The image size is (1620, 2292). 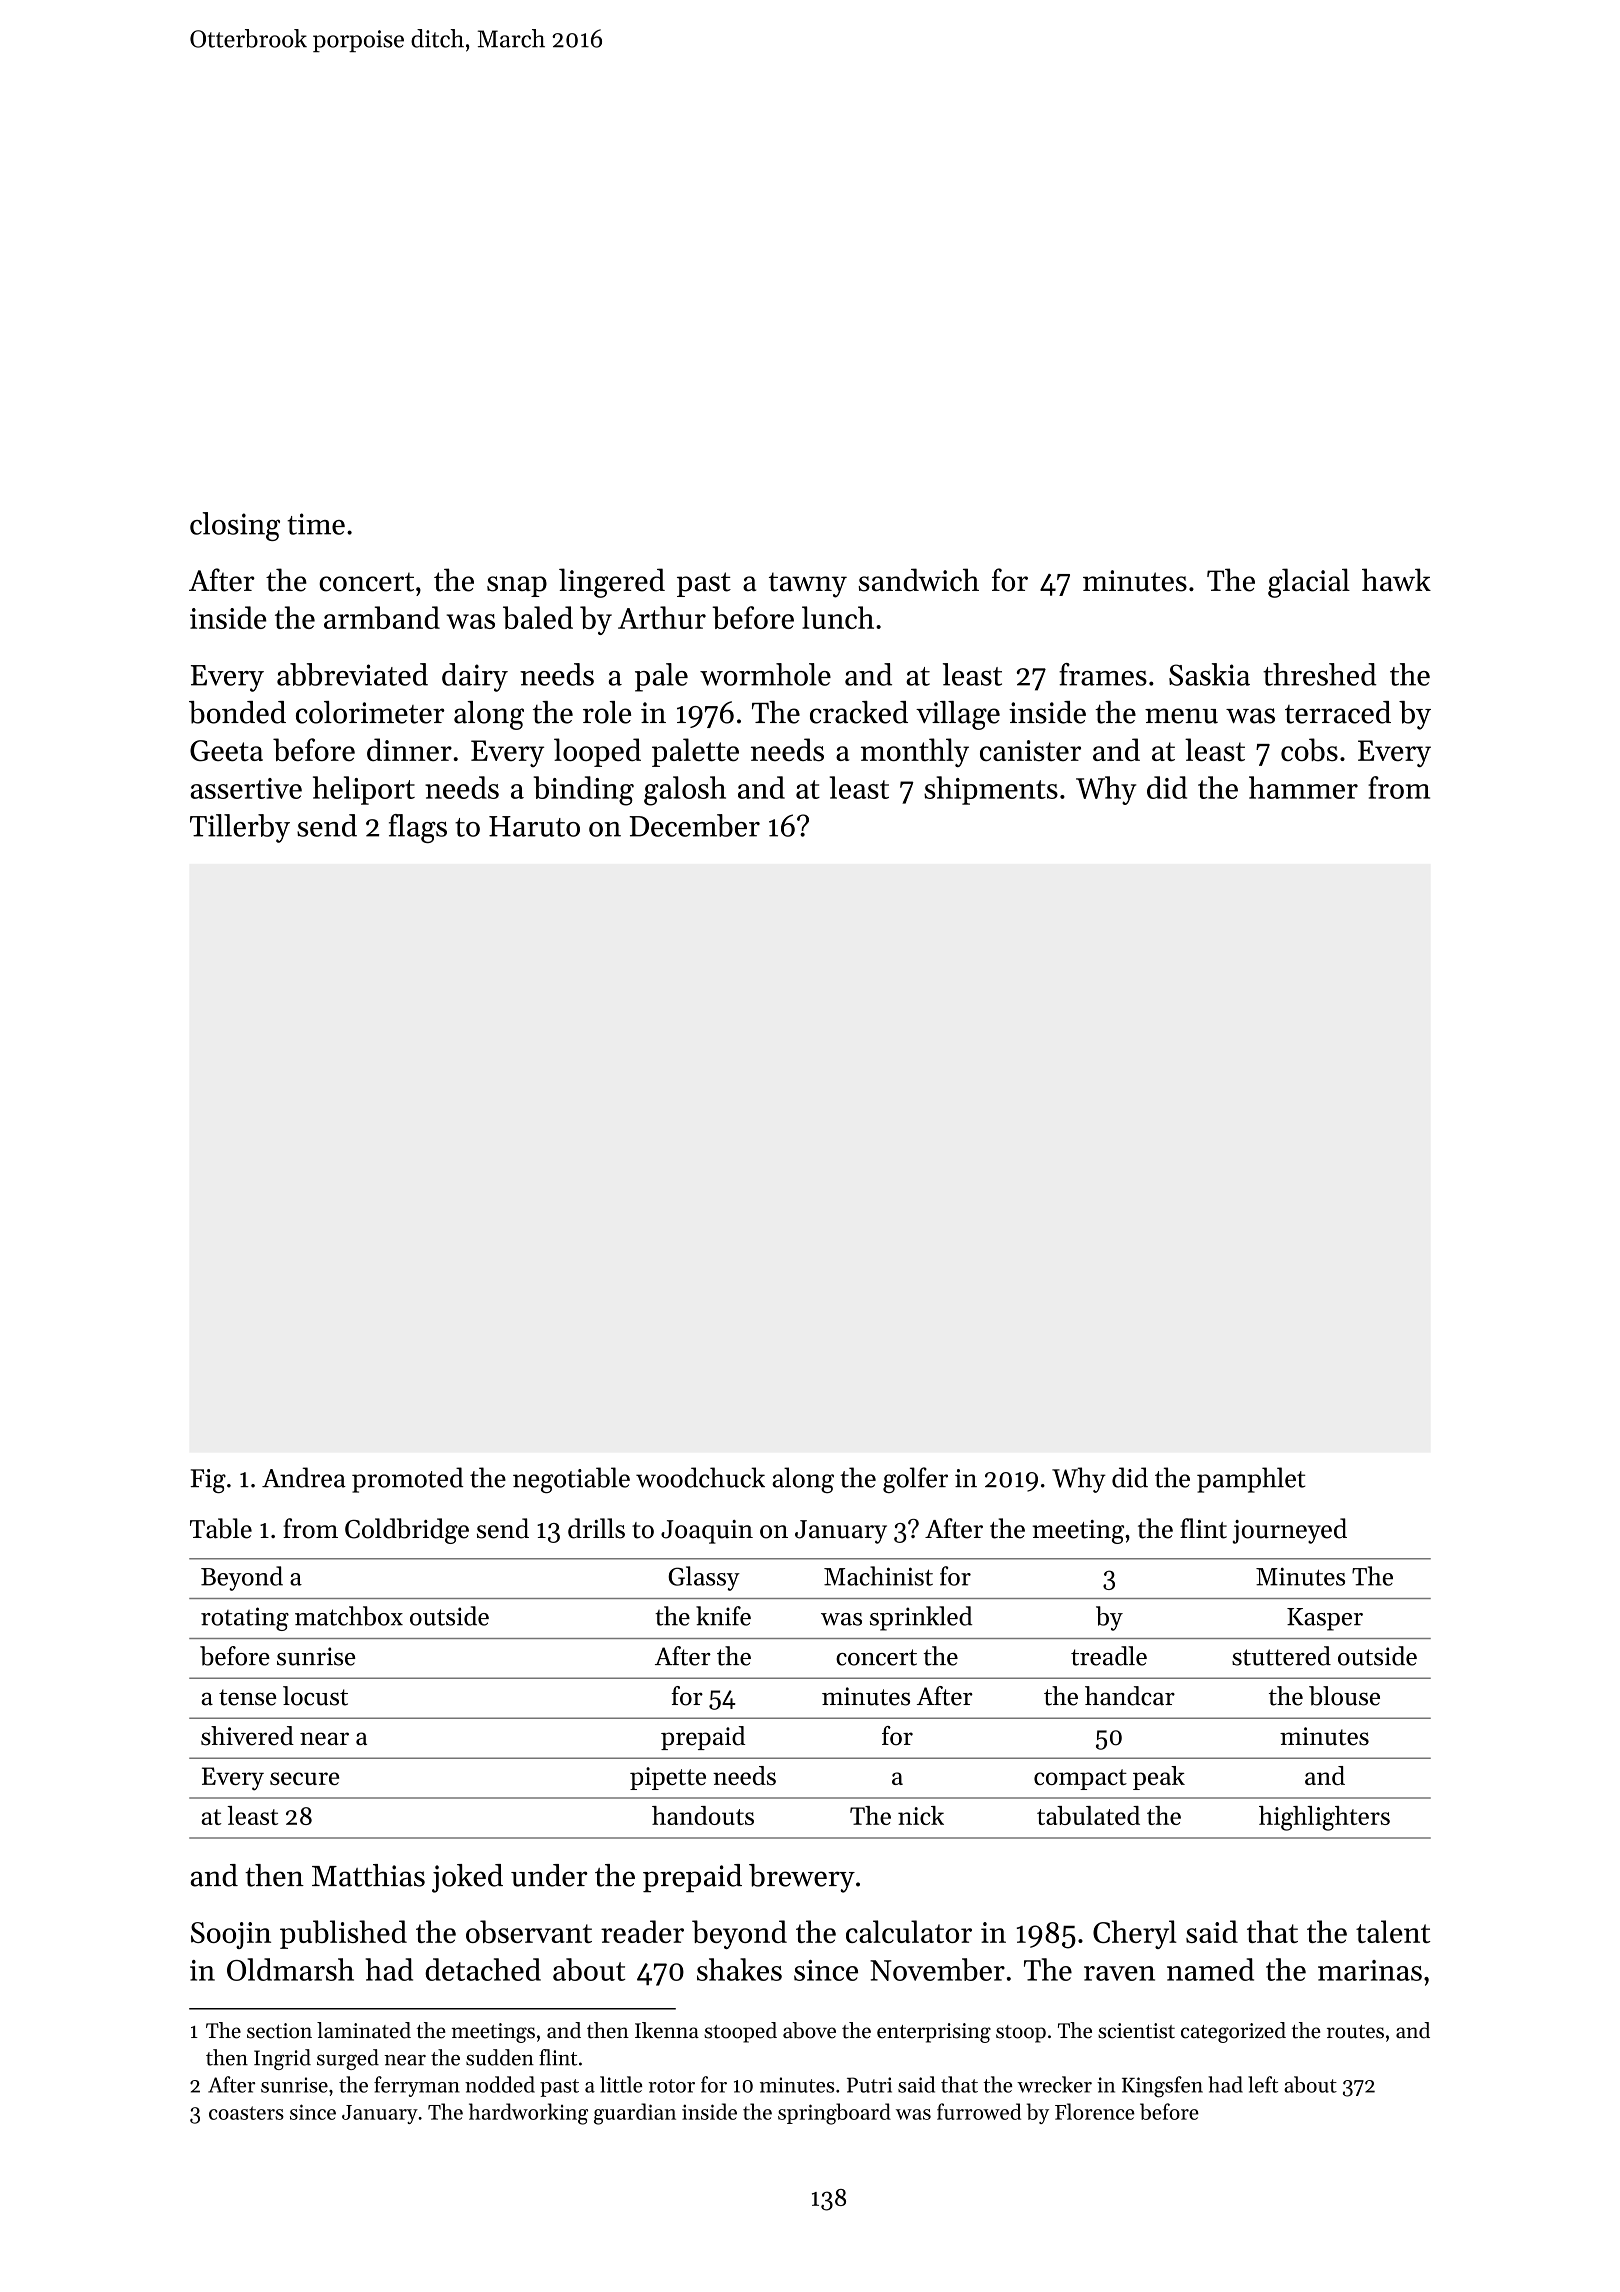 What do you see at coordinates (1309, 583) in the document?
I see `glacial` at bounding box center [1309, 583].
